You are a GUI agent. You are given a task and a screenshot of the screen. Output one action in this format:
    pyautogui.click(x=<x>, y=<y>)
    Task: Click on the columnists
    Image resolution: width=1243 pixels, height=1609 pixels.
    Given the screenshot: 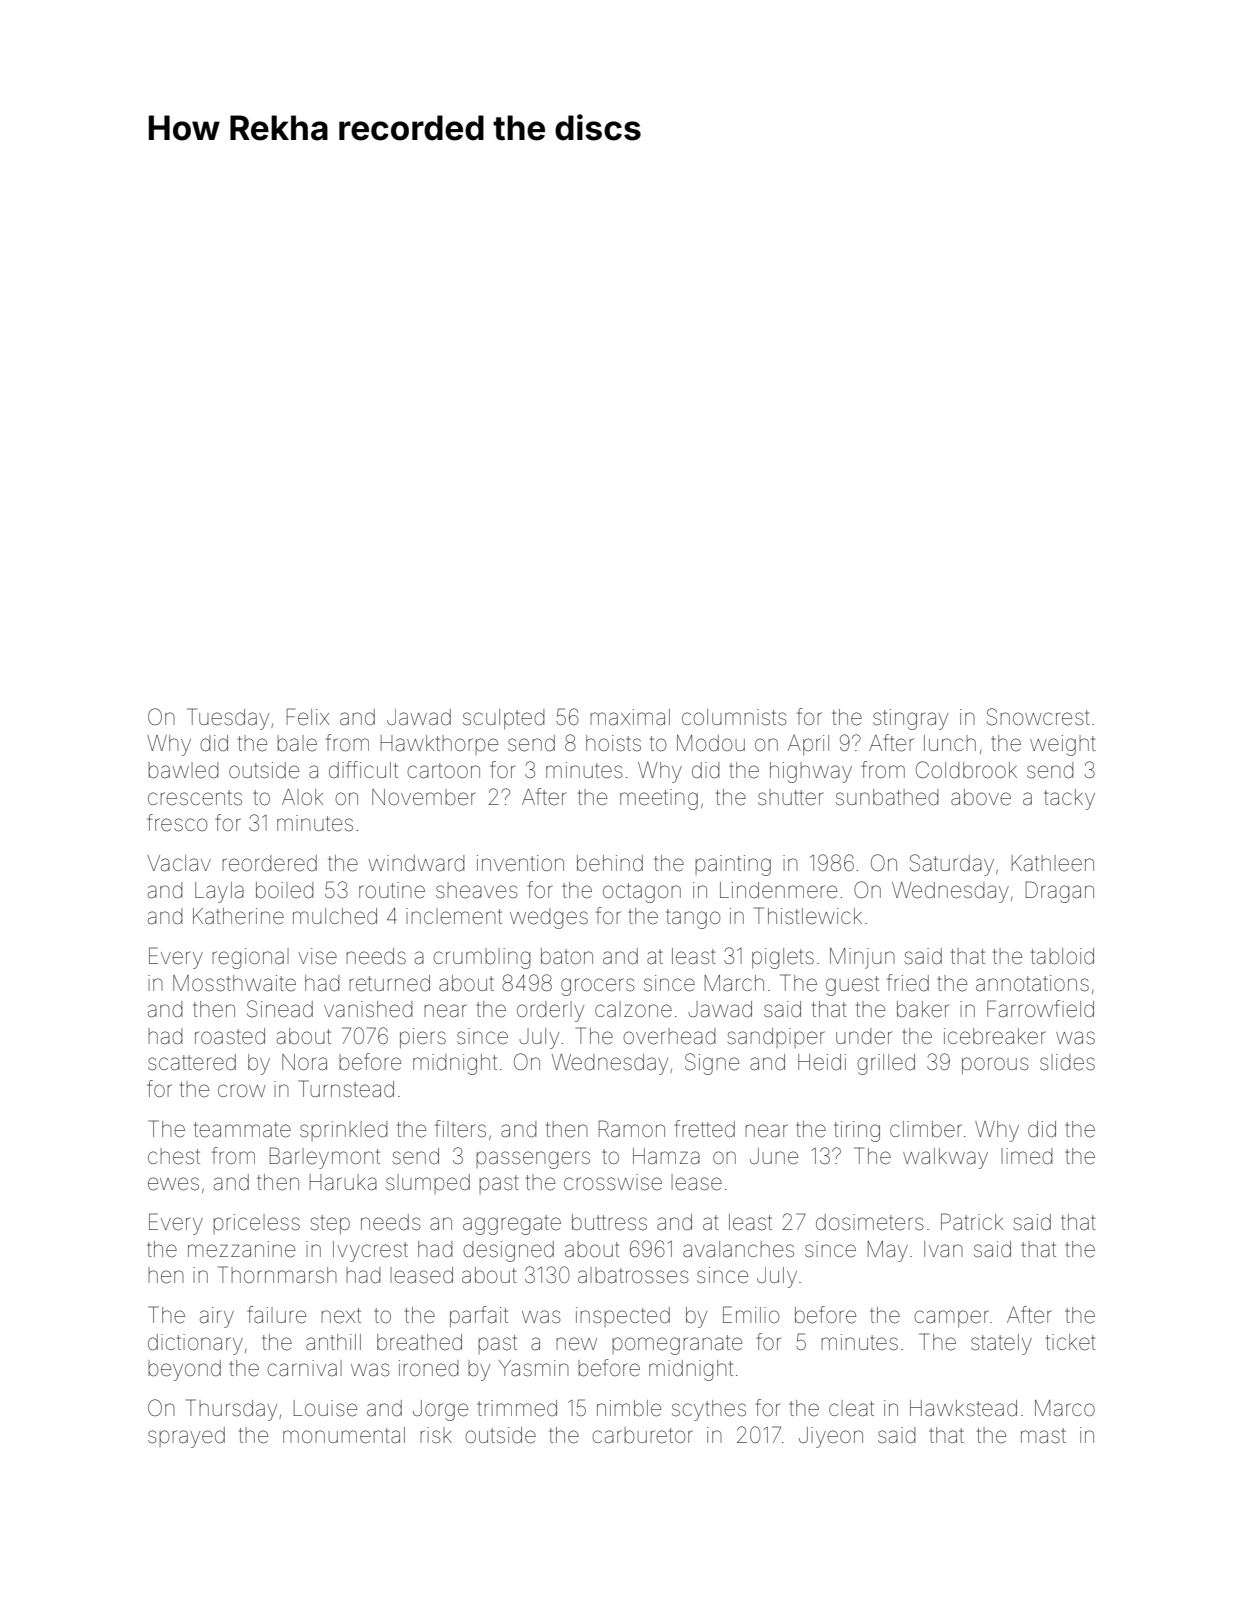 What is the action you would take?
    pyautogui.click(x=734, y=717)
